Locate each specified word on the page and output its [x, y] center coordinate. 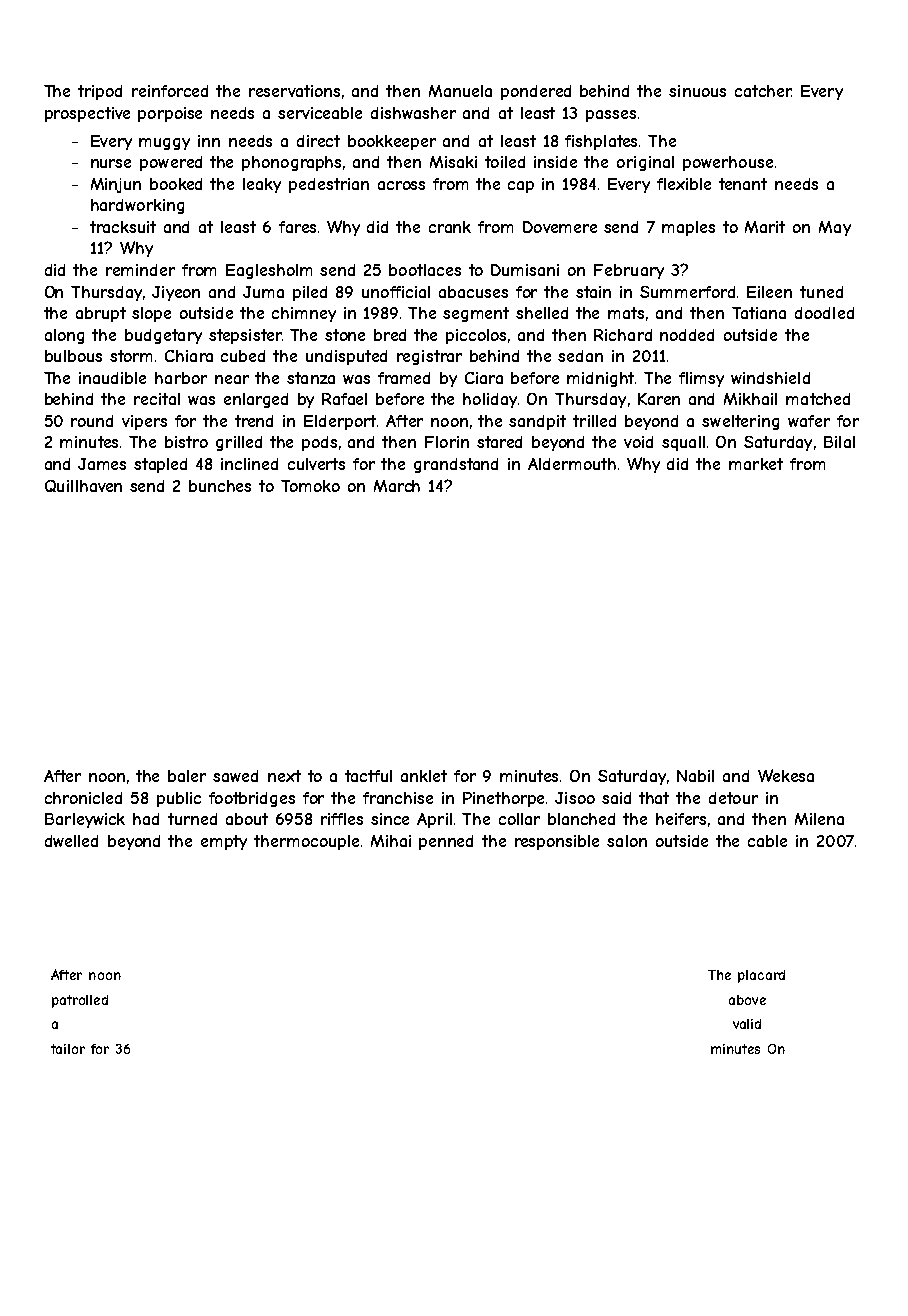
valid [747, 1024]
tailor [68, 1049]
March [397, 486]
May [835, 228]
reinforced [170, 91]
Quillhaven [83, 486]
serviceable [320, 113]
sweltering [740, 422]
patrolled [80, 1001]
